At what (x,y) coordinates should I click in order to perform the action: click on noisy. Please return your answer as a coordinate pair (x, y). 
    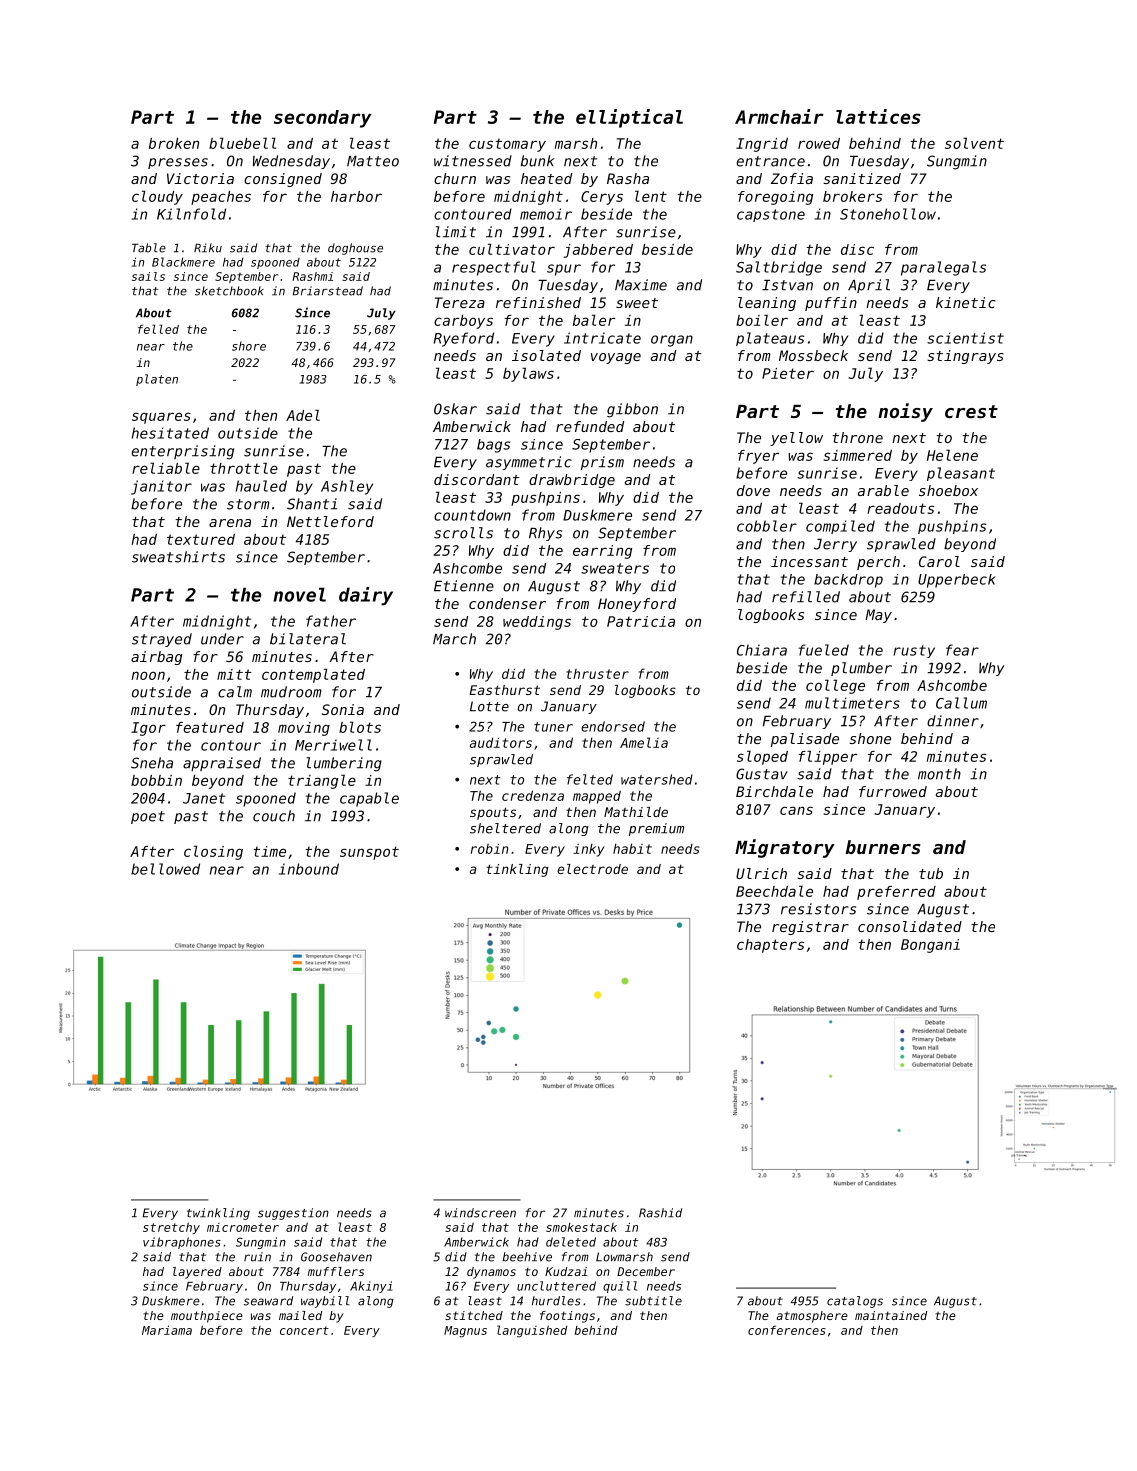
    Looking at the image, I should click on (905, 412).
